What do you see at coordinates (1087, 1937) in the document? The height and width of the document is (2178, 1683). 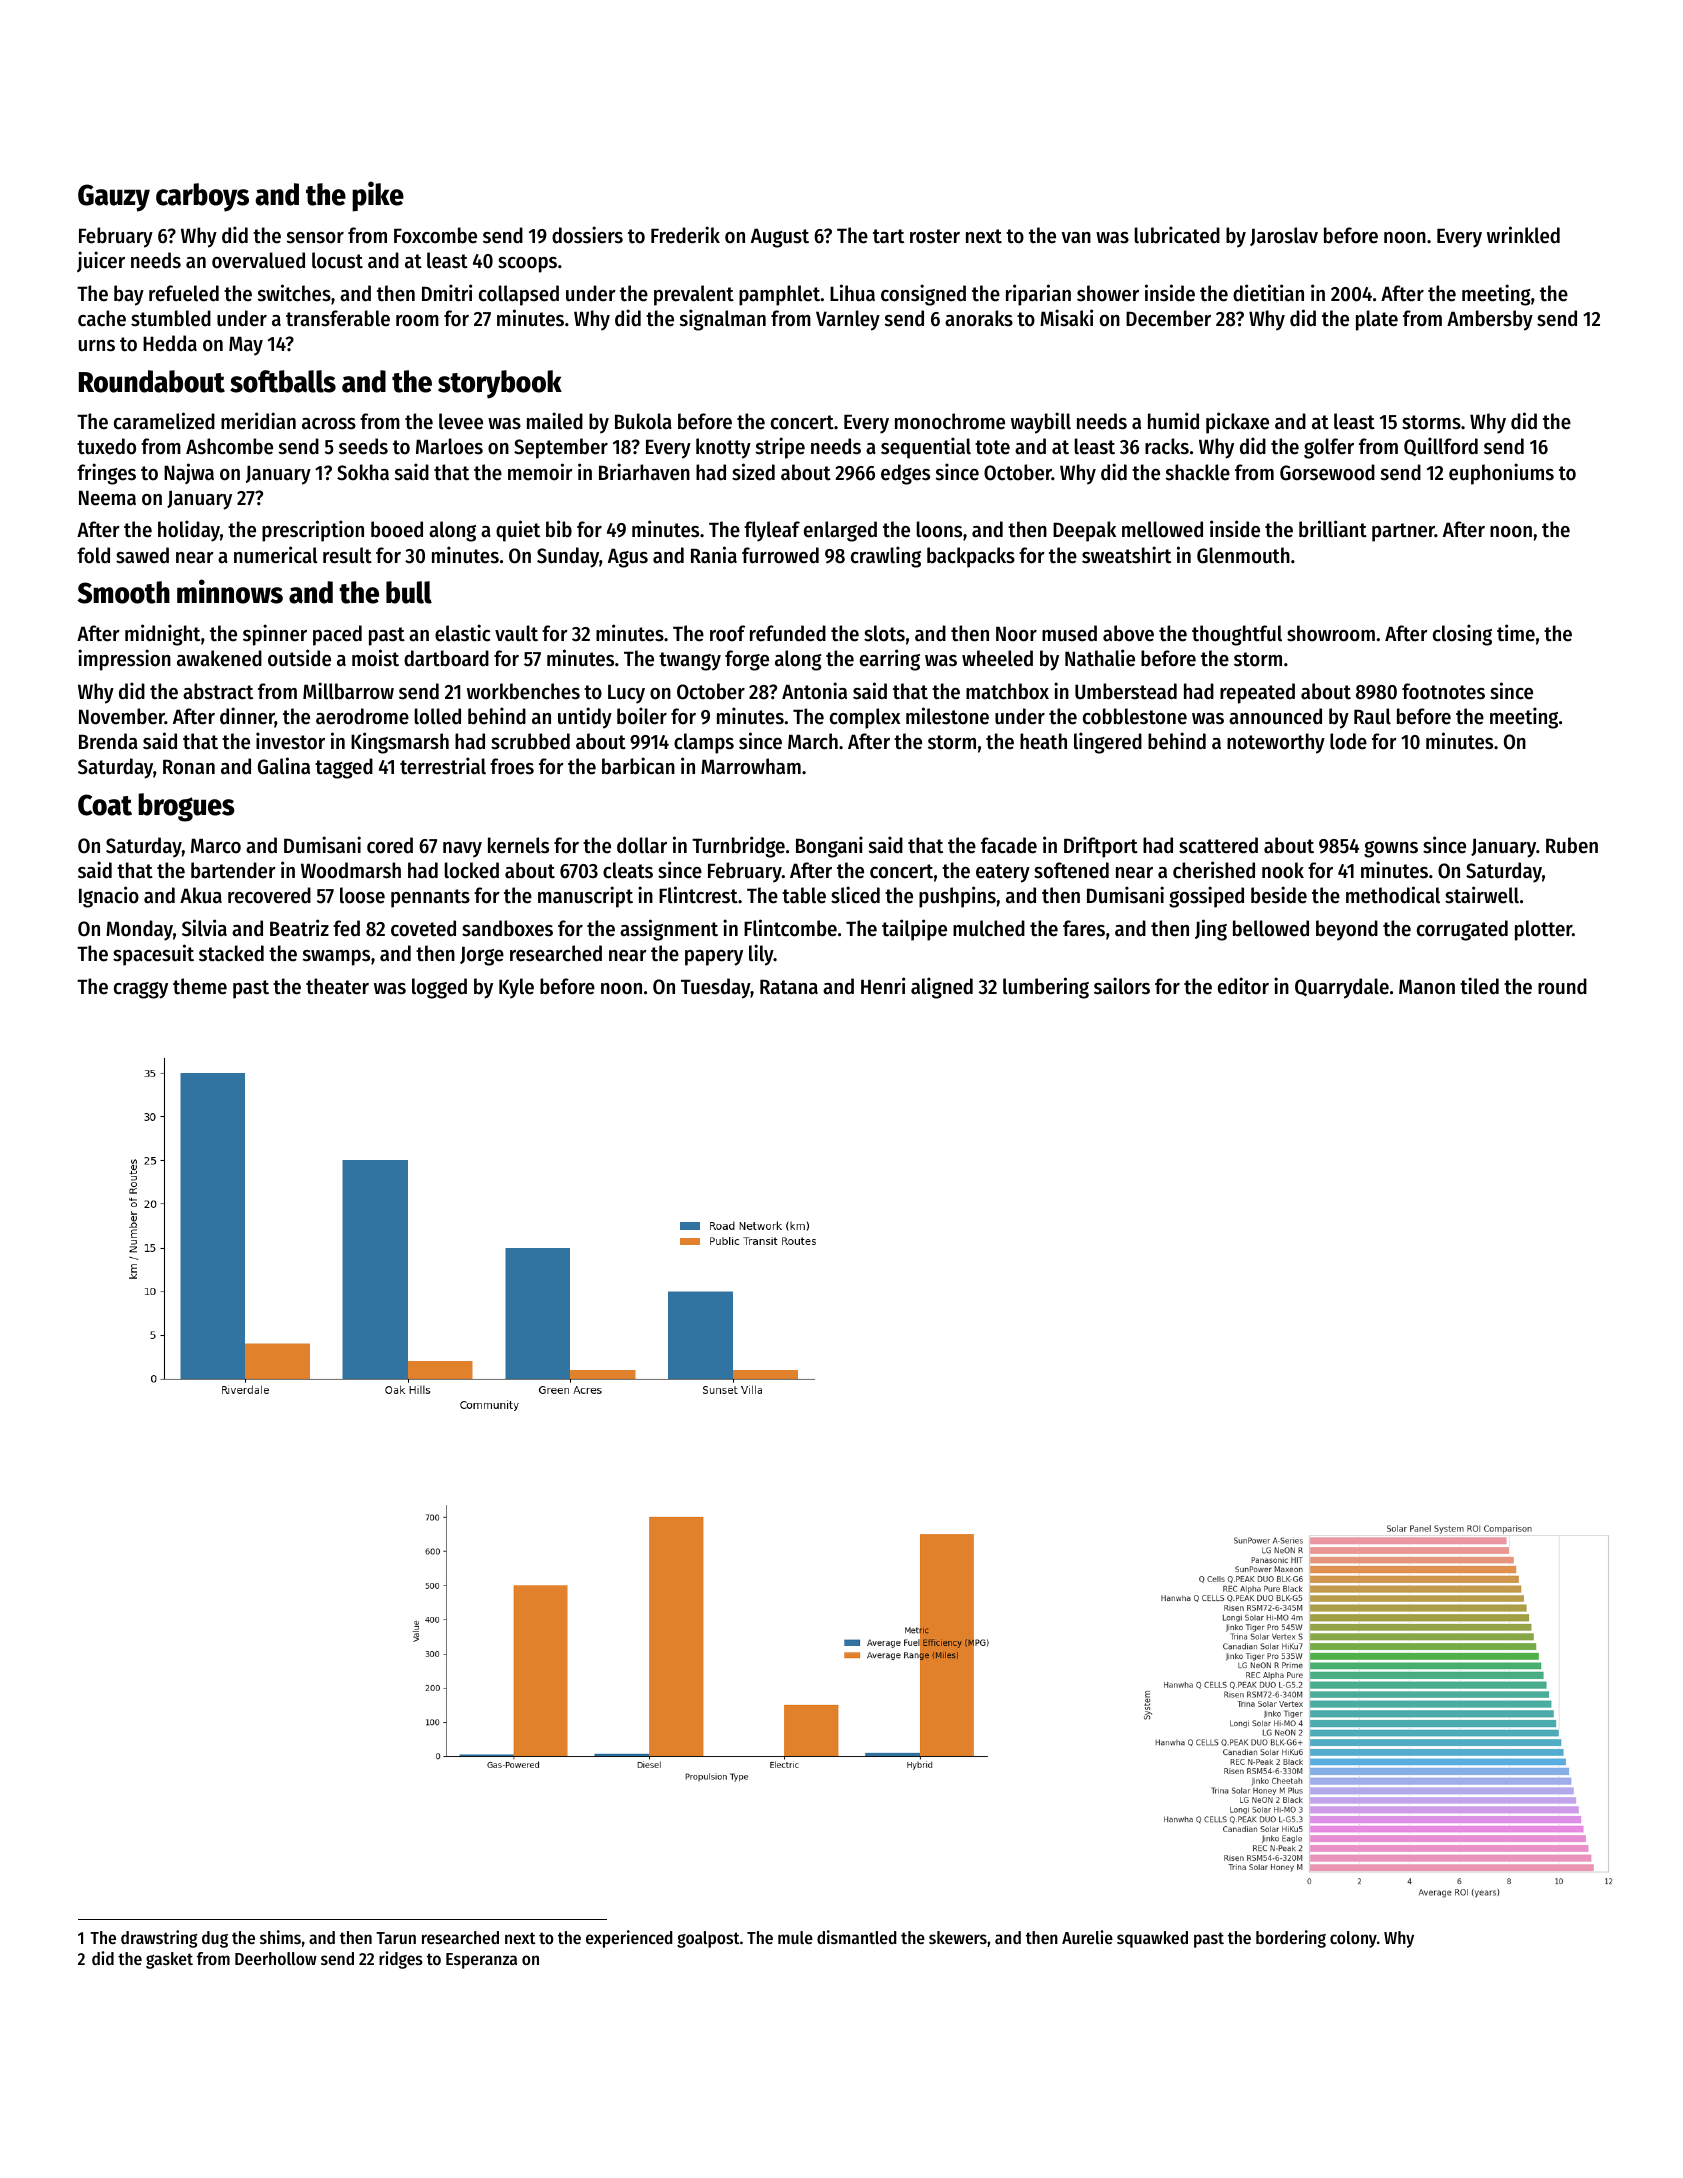 I see `Aurelie` at bounding box center [1087, 1937].
